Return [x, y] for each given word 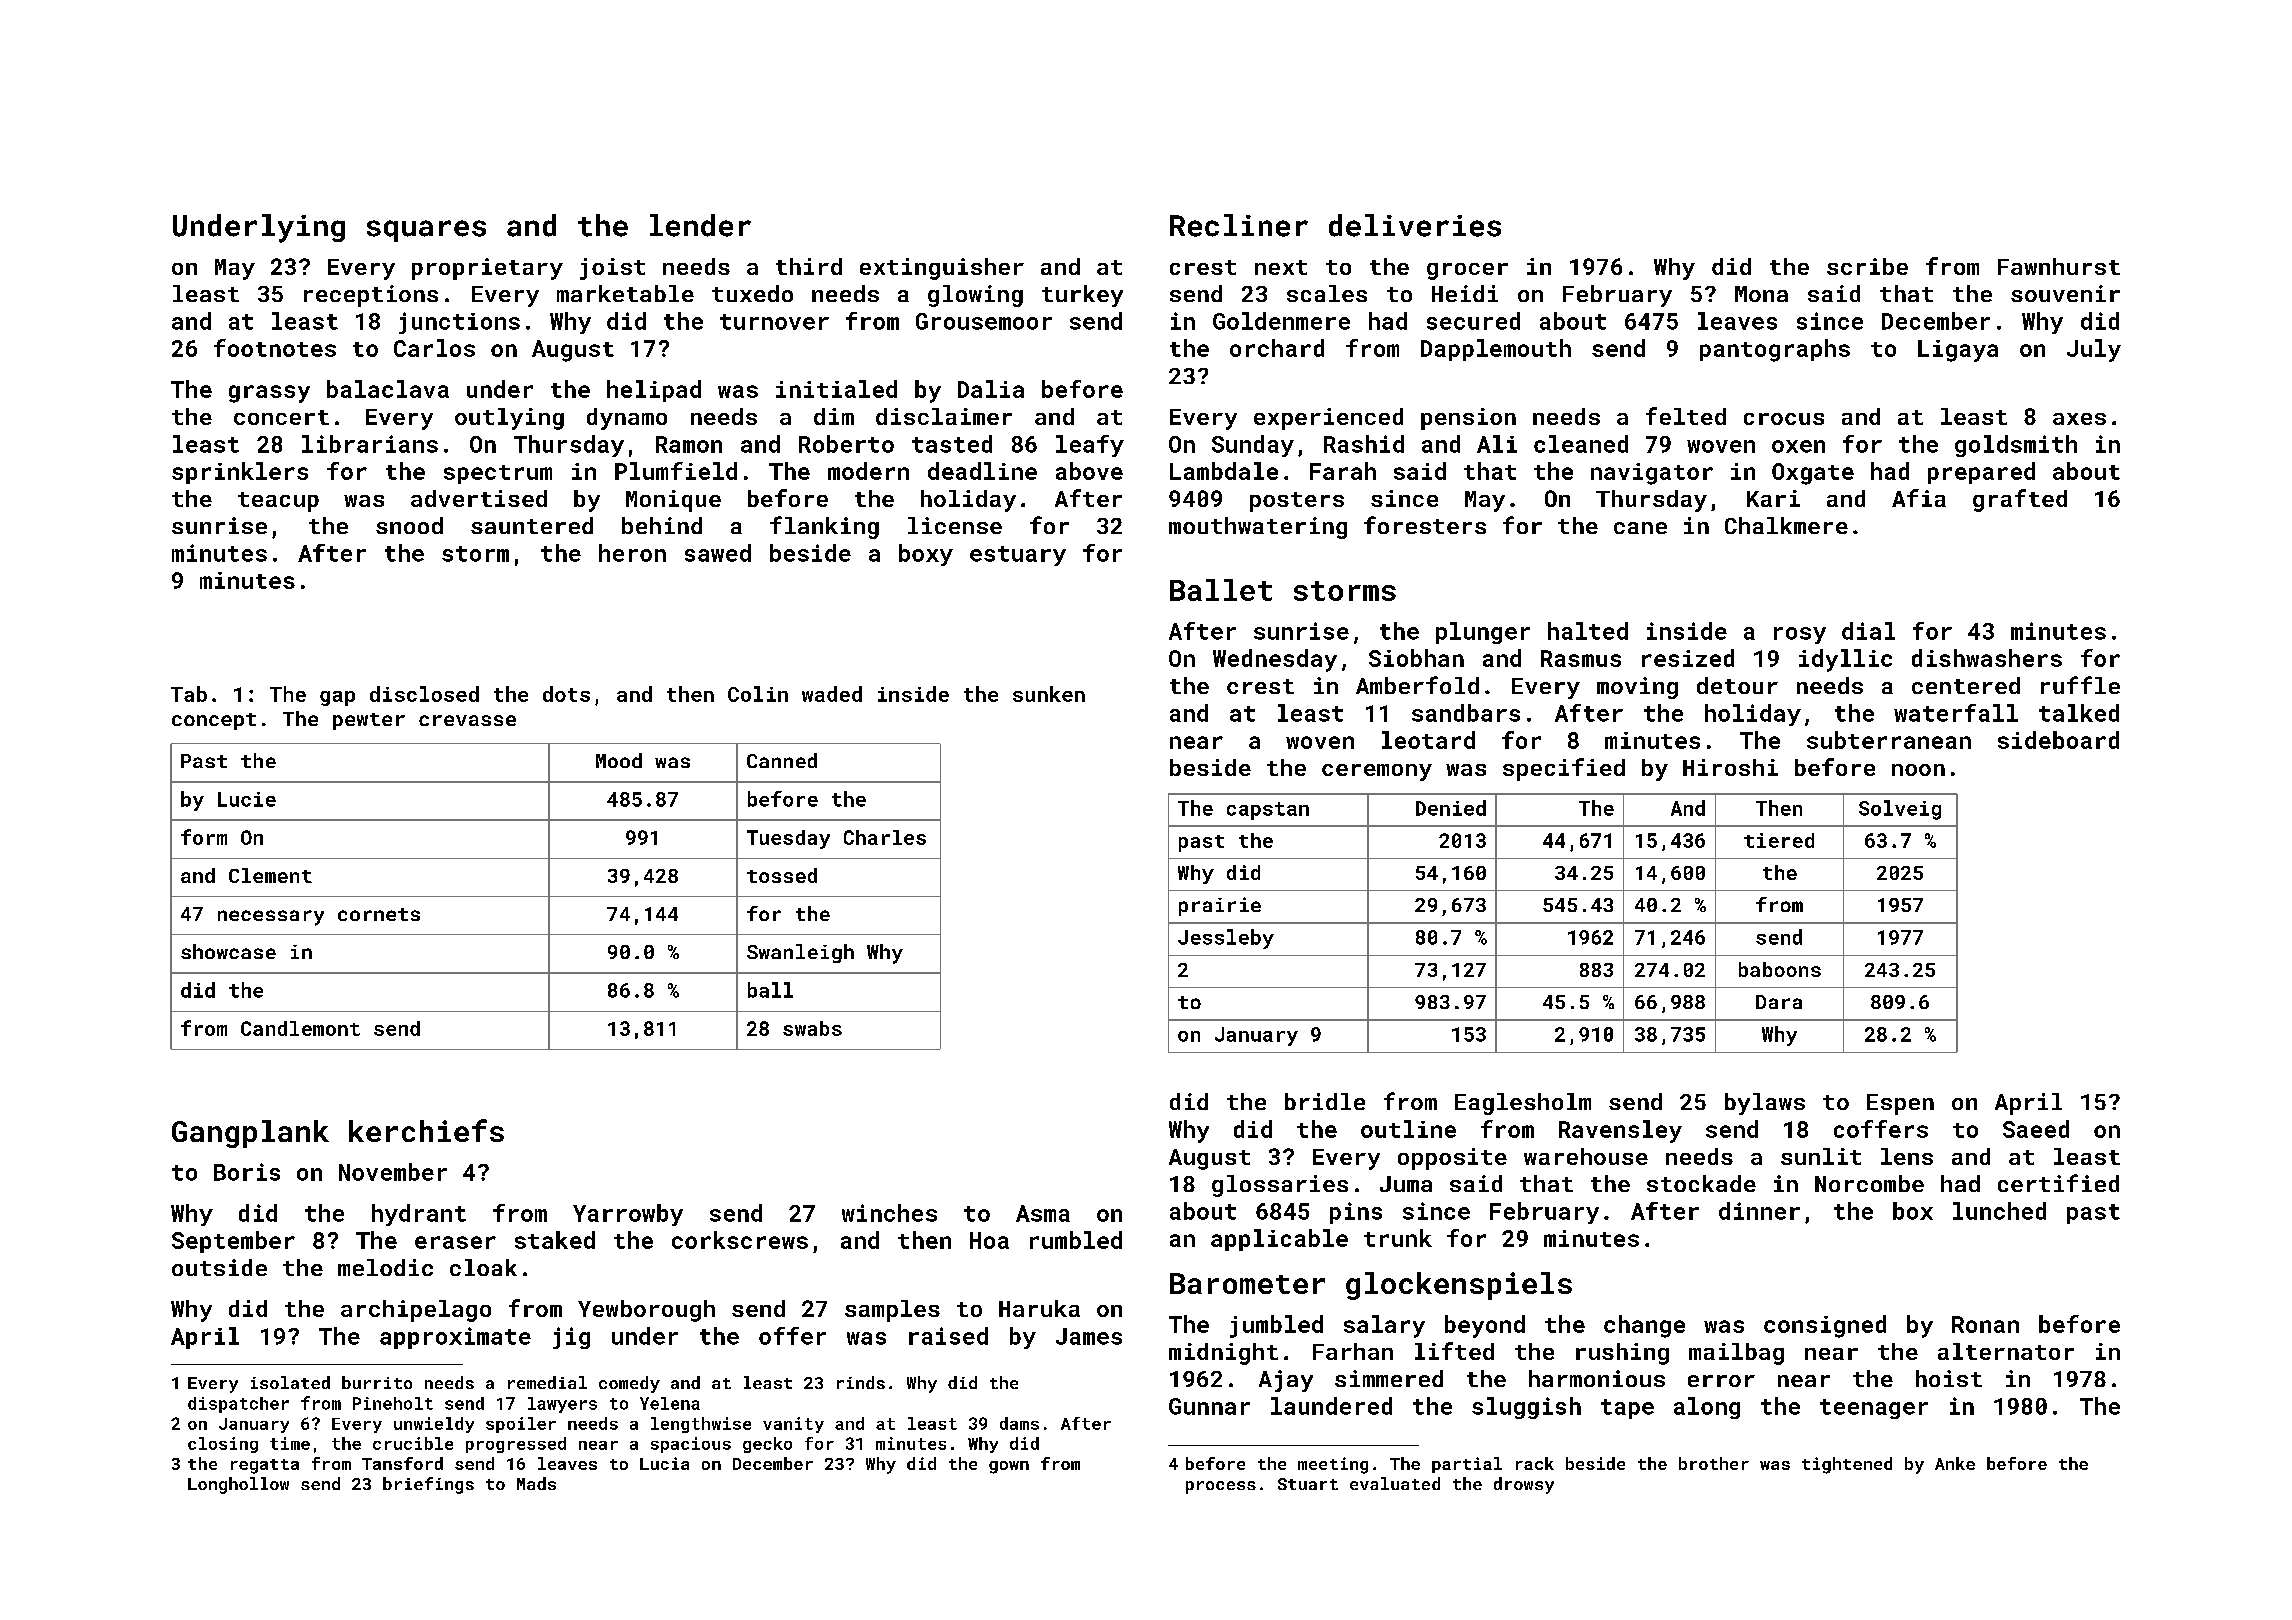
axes [2079, 419]
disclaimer [944, 416]
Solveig [1900, 810]
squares [426, 231]
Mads [536, 1483]
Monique [673, 501]
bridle [1325, 1101]
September [233, 1242]
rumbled [1076, 1240]
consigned [1825, 1326]
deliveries [1415, 225]
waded [832, 694]
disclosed [424, 694]
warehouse [1586, 1156]
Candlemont [300, 1028]
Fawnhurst [2059, 266]
